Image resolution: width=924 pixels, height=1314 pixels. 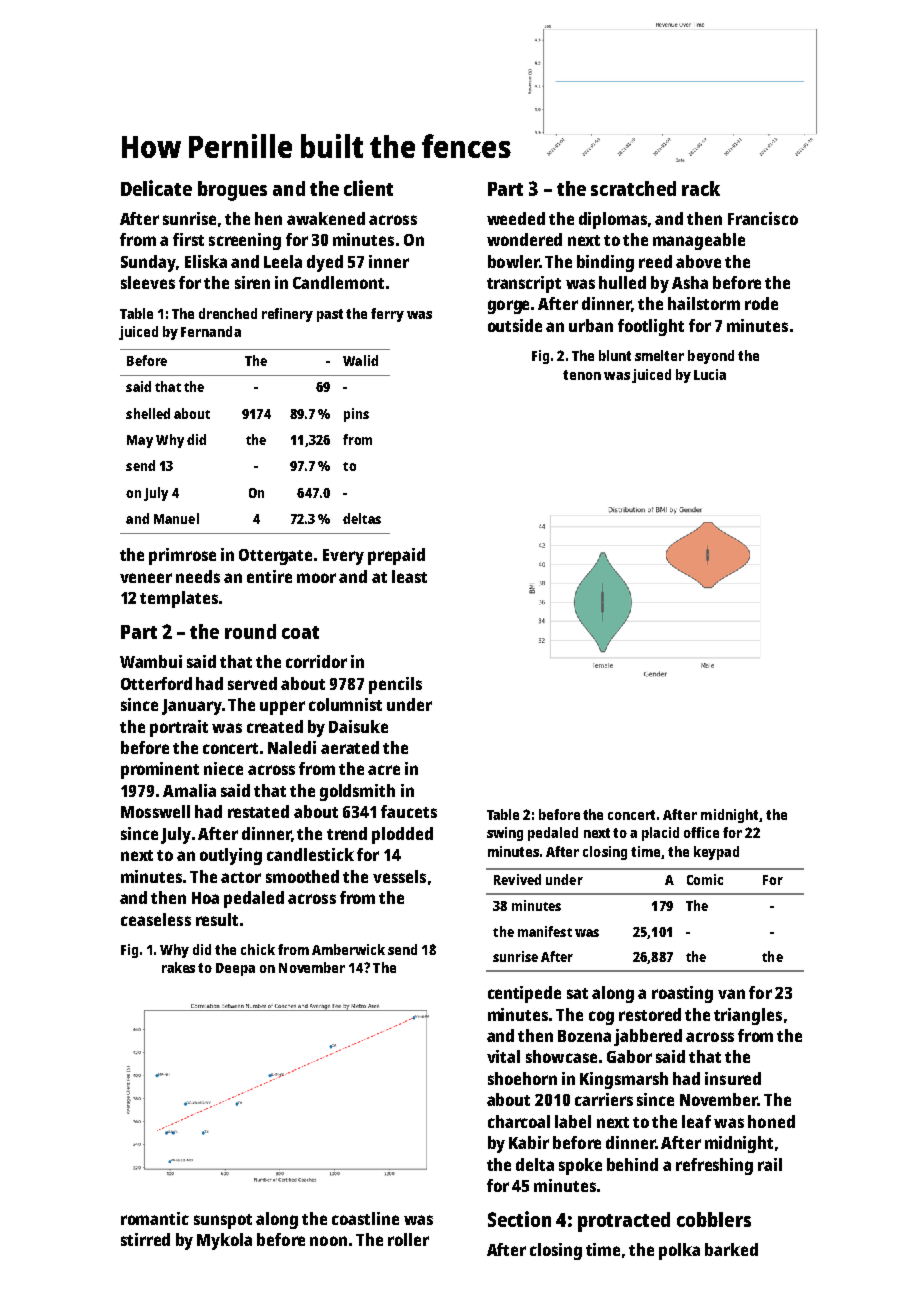 I want to click on pencils, so click(x=395, y=685).
